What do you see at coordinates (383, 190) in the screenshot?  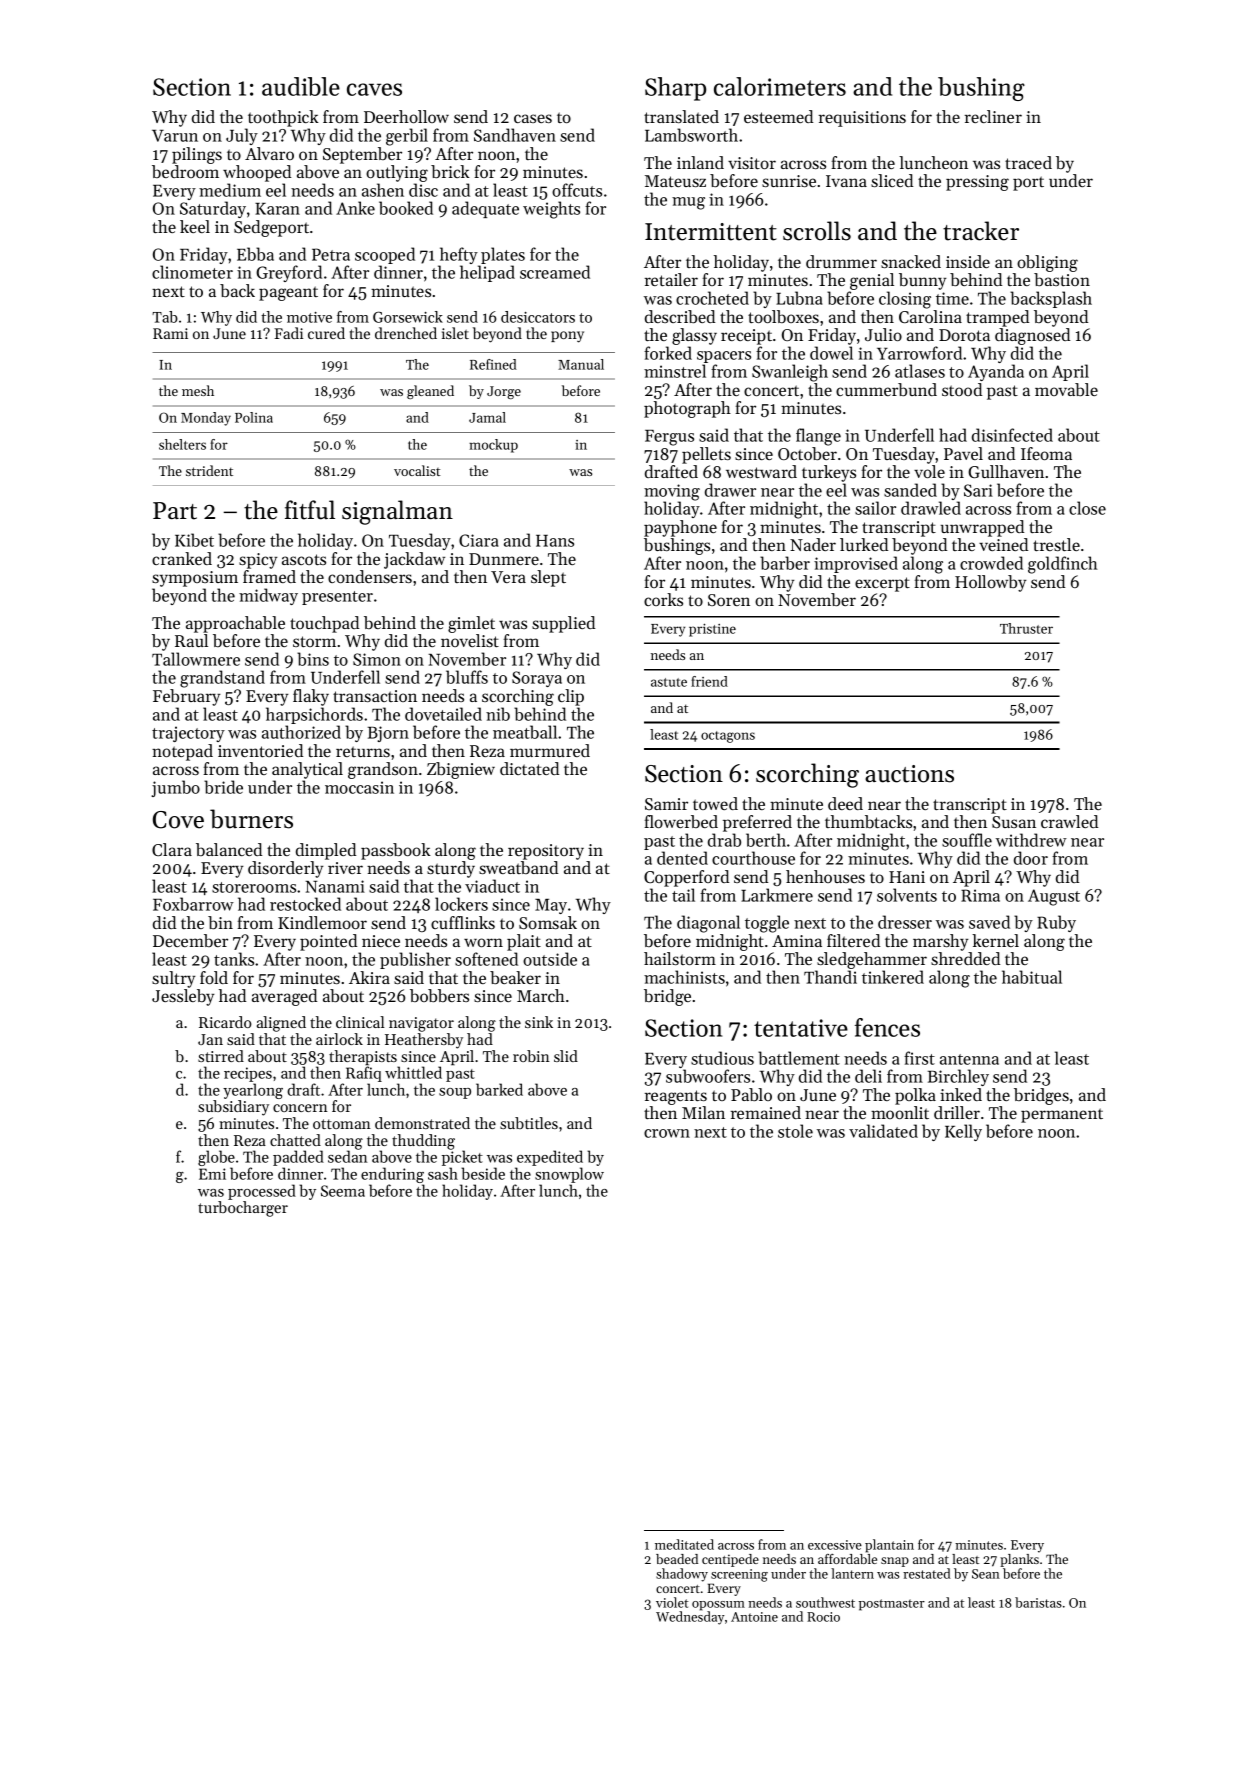 I see `ashen` at bounding box center [383, 190].
